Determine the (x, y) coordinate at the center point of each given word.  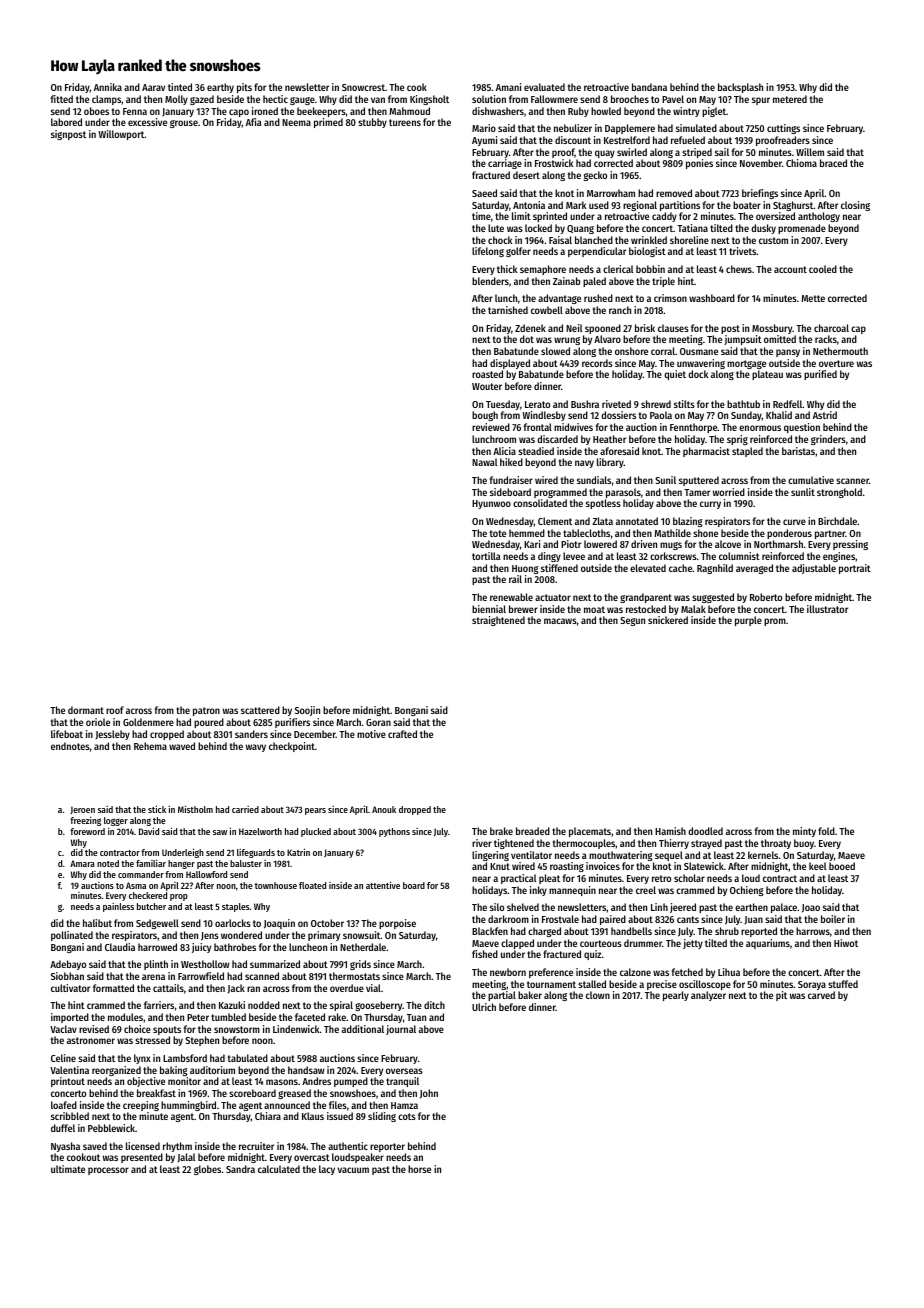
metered (790, 99)
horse (419, 1169)
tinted (180, 87)
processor (108, 1171)
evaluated (544, 87)
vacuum (353, 1170)
